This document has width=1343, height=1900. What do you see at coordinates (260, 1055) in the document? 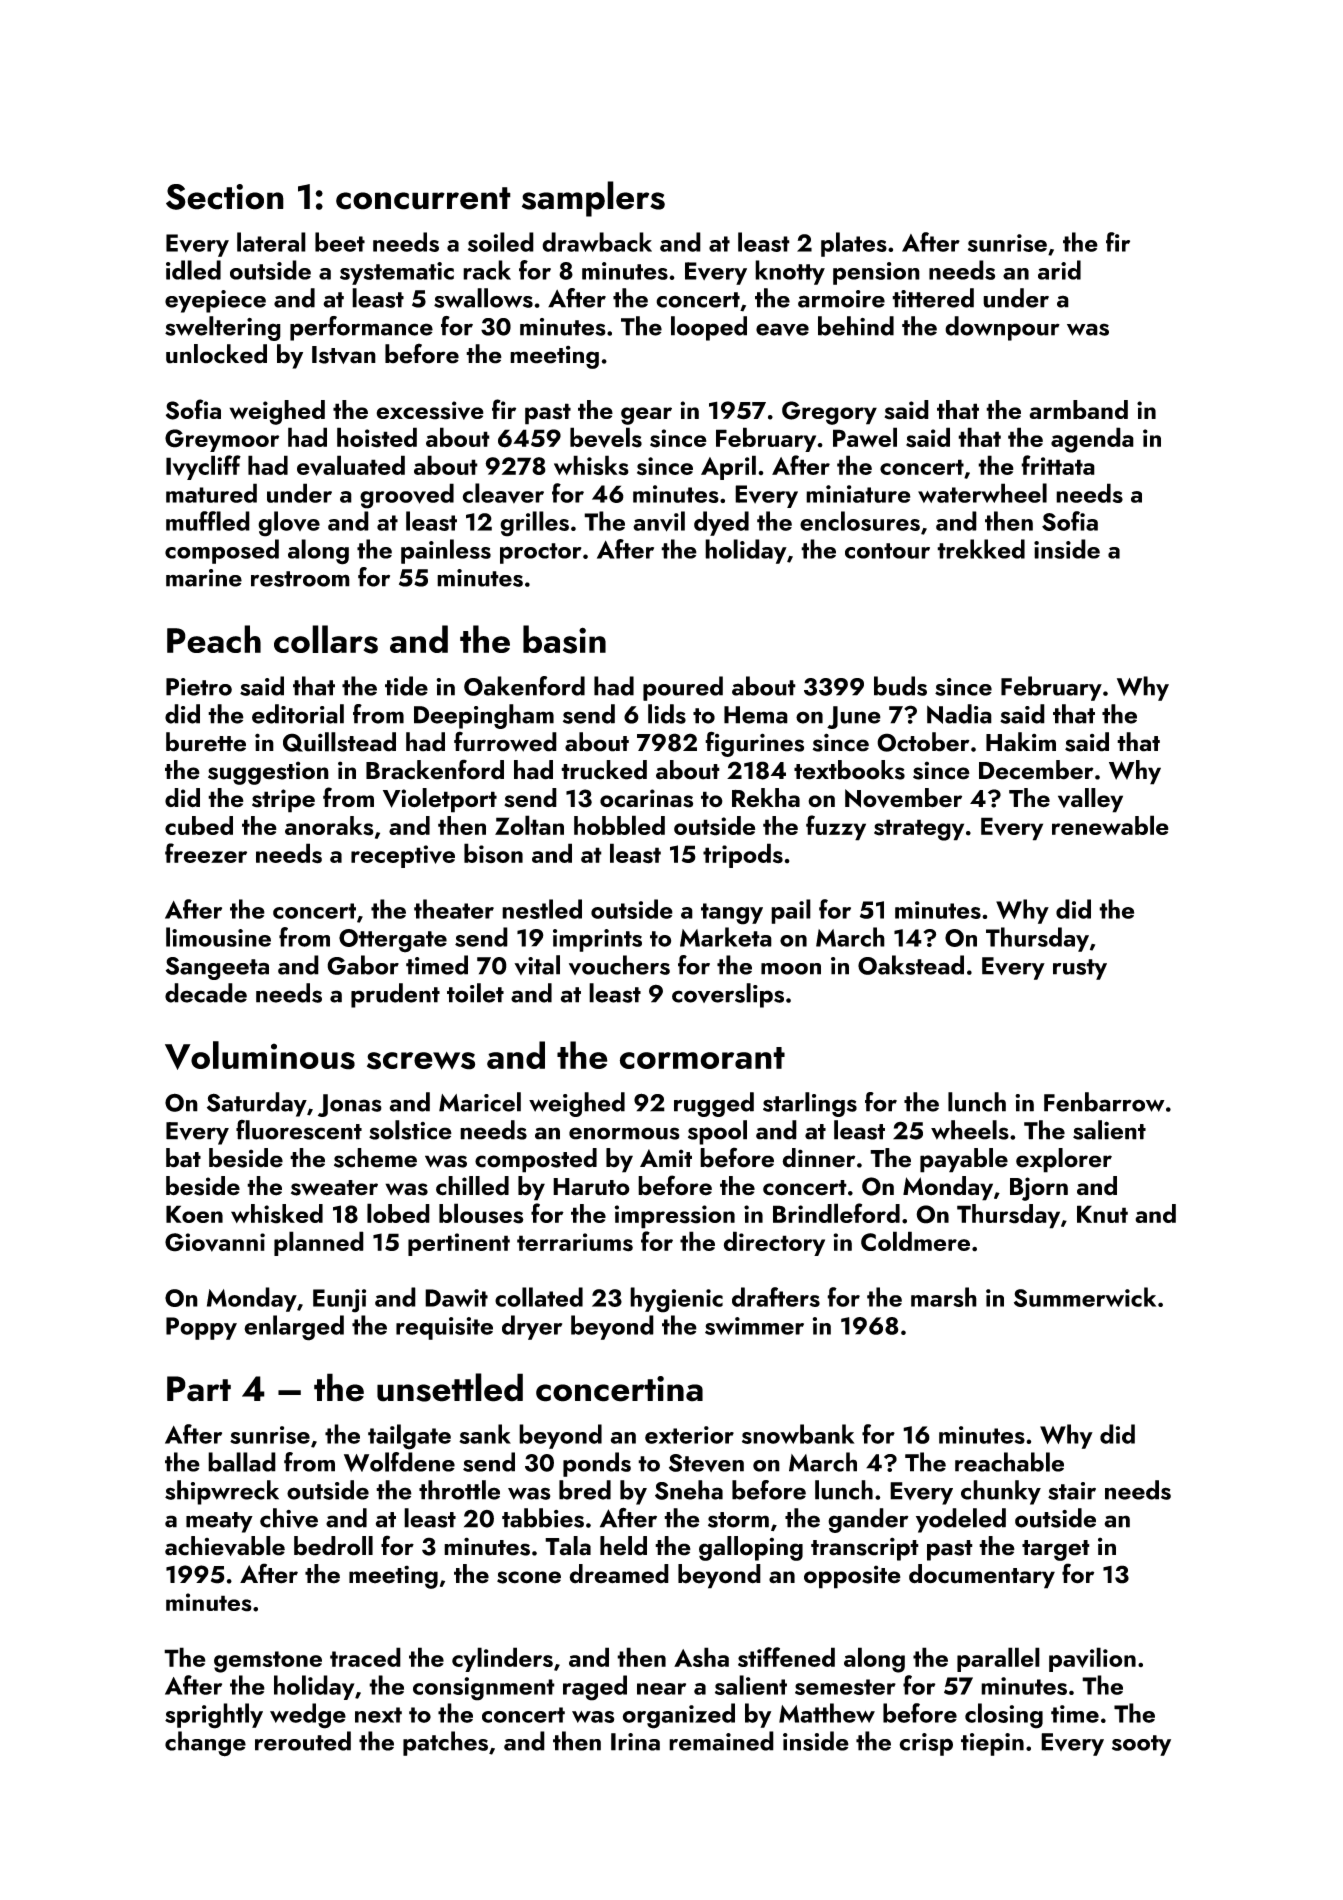
I see `Voluminous` at bounding box center [260, 1055].
